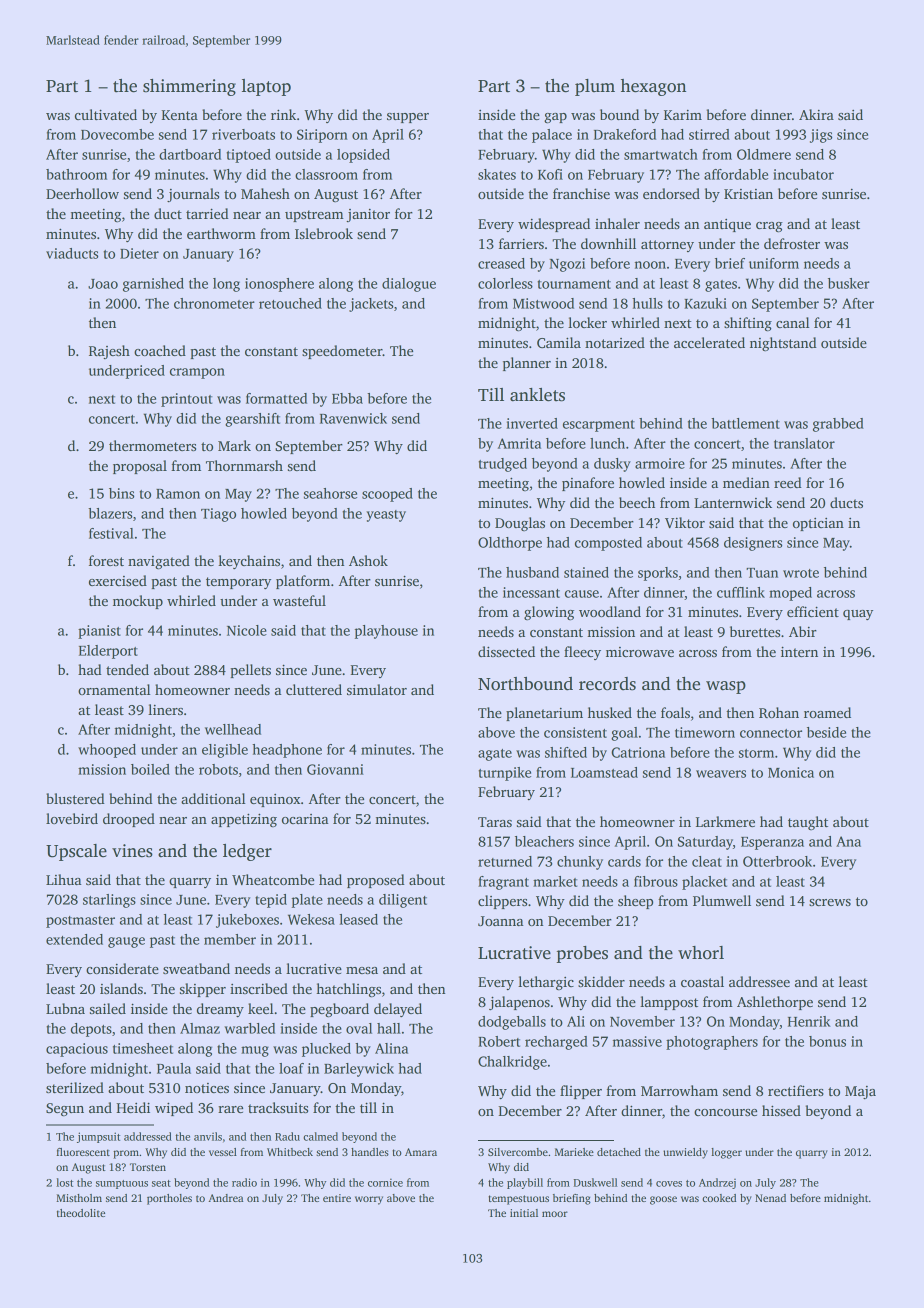 Image resolution: width=924 pixels, height=1308 pixels. I want to click on anklets, so click(537, 395).
